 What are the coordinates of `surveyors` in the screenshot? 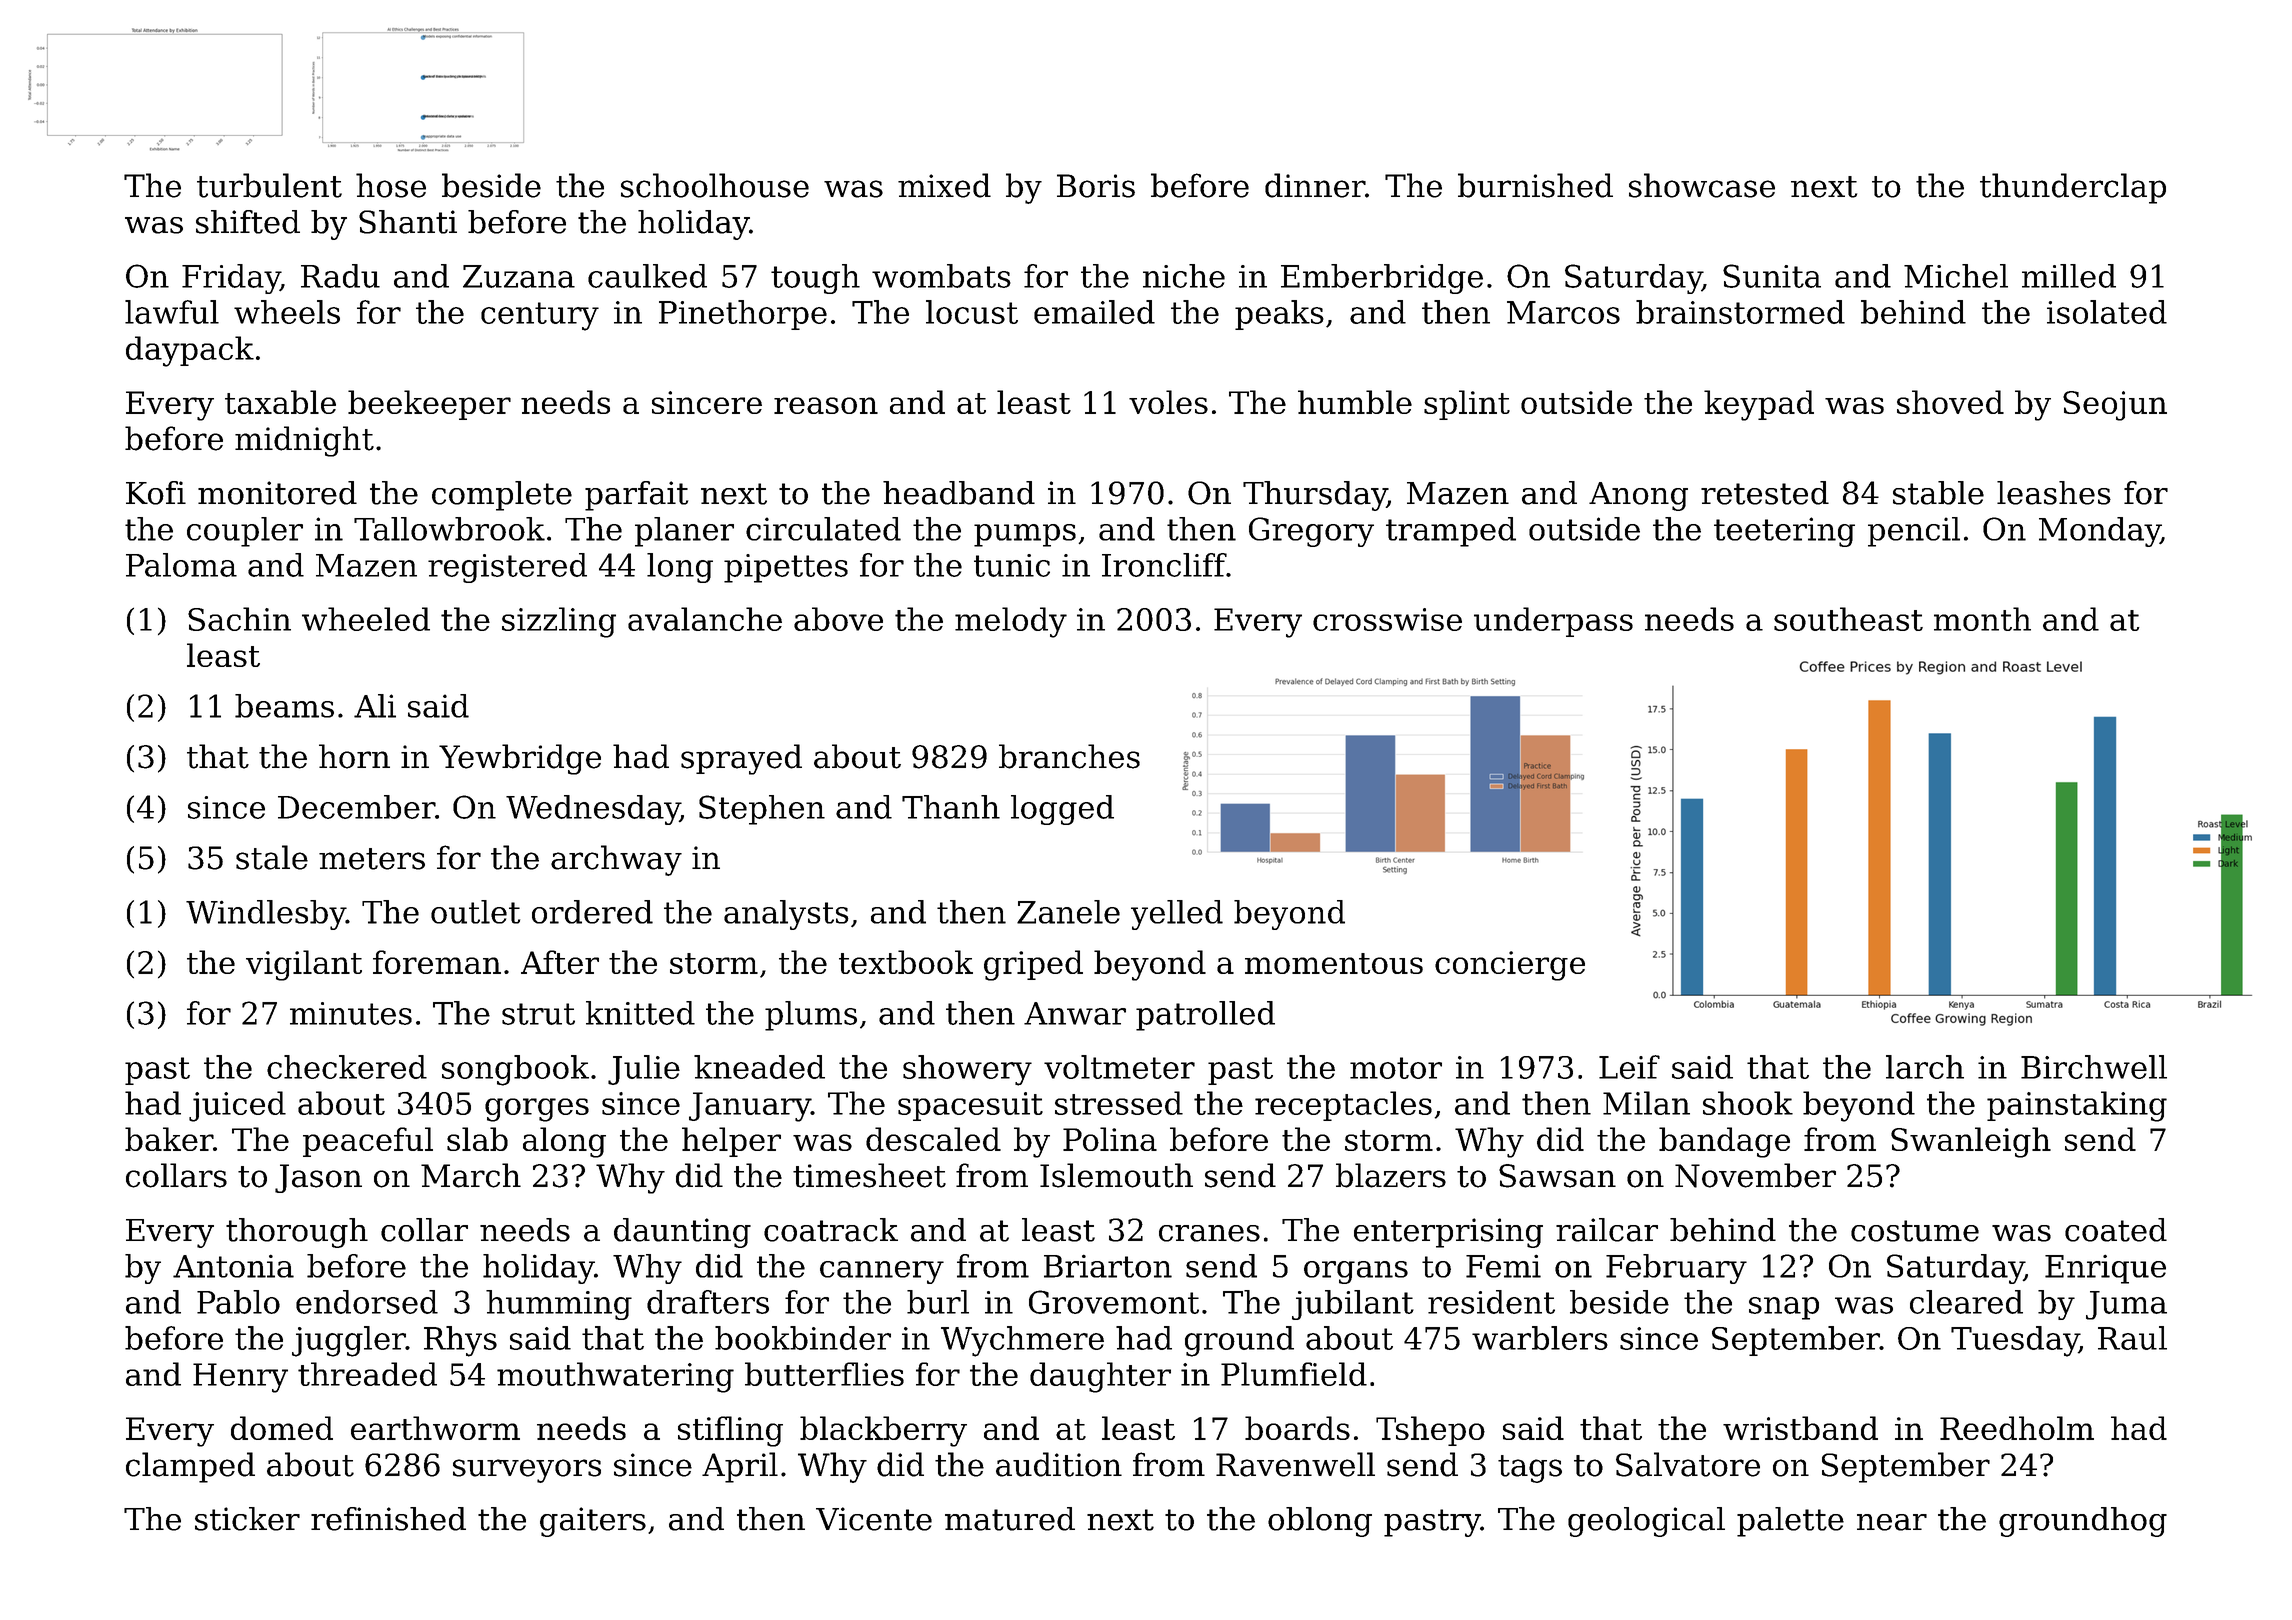 It's located at (527, 1471).
